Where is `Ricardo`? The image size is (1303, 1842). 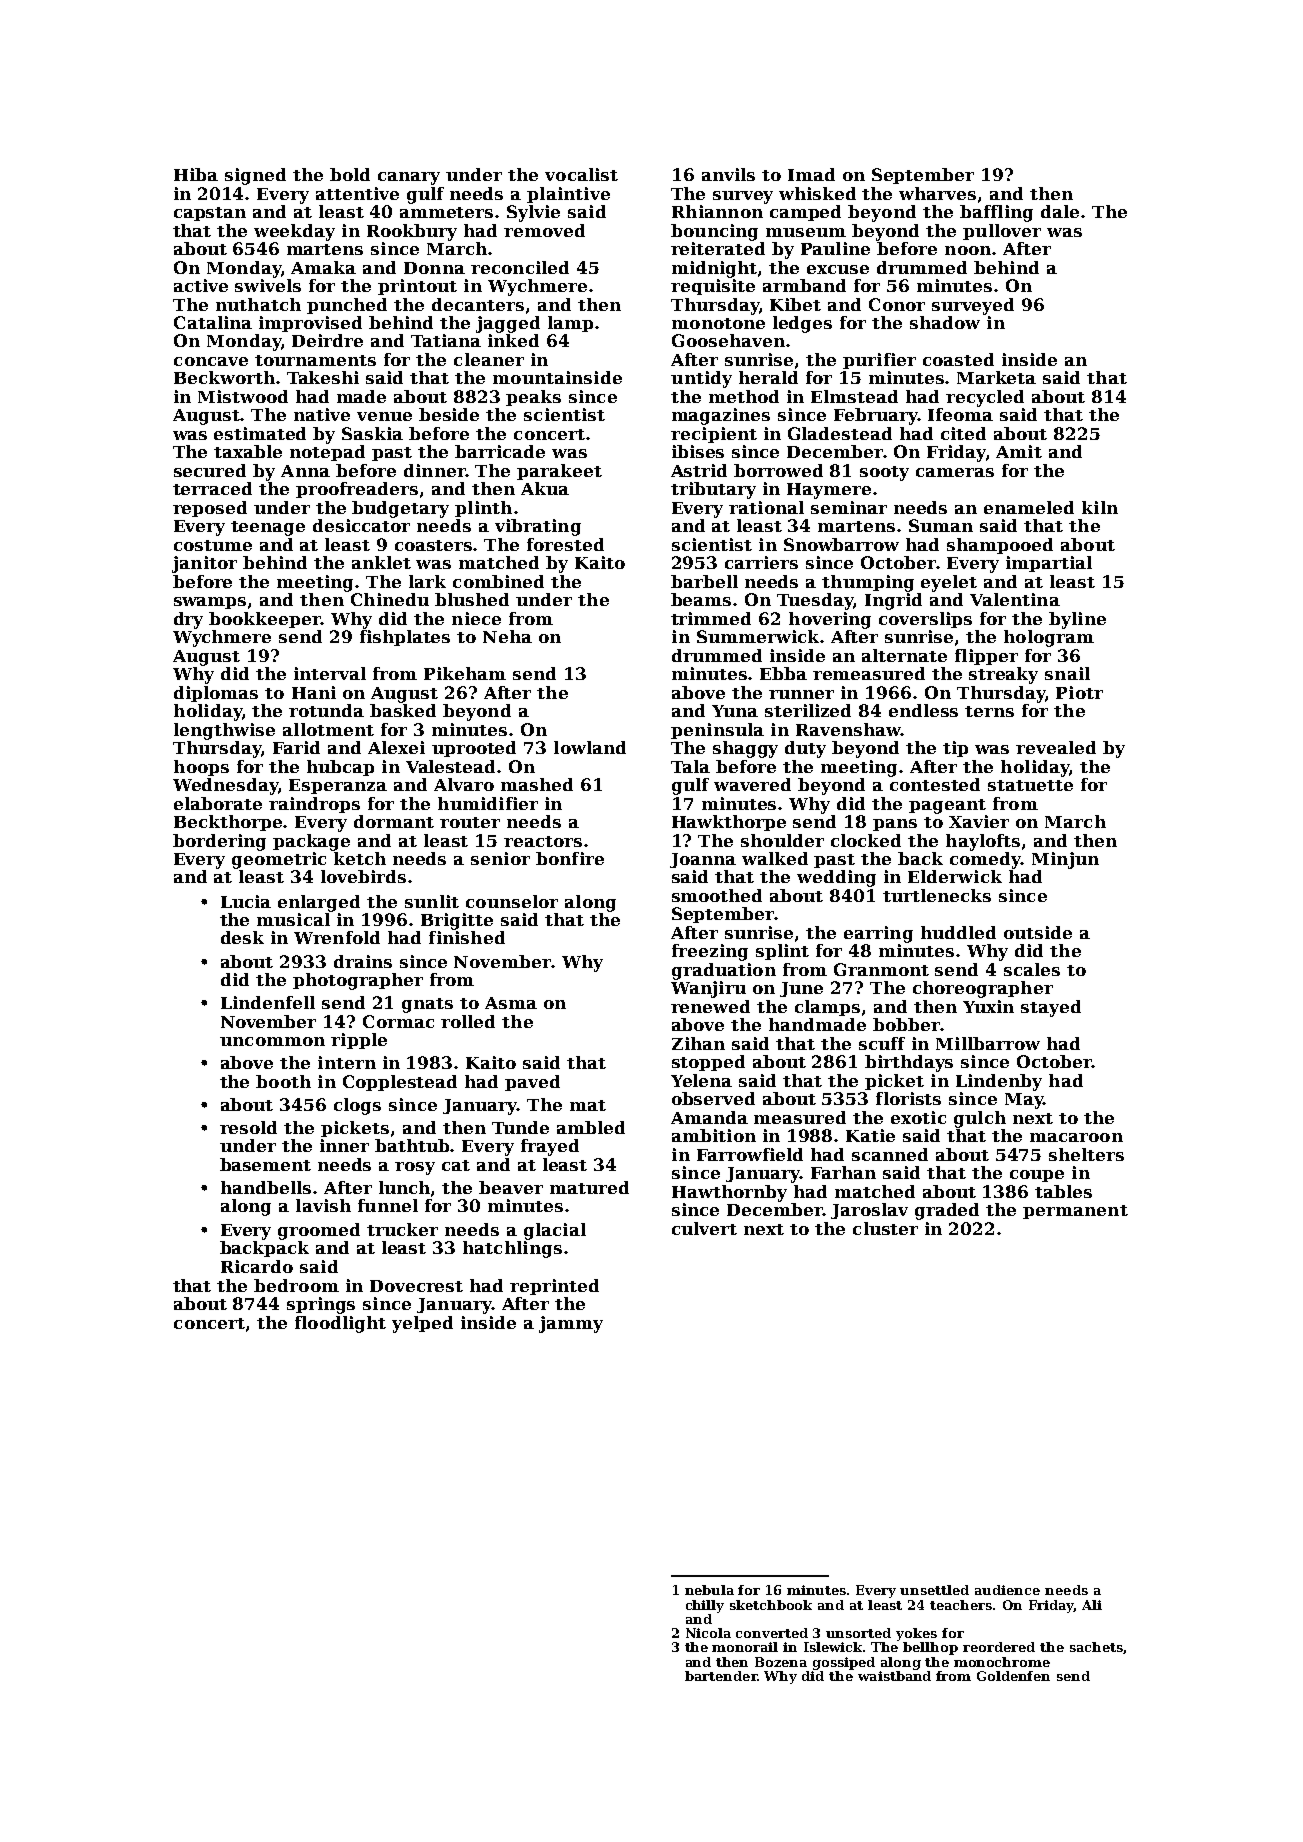 Ricardo is located at coordinates (257, 1266).
